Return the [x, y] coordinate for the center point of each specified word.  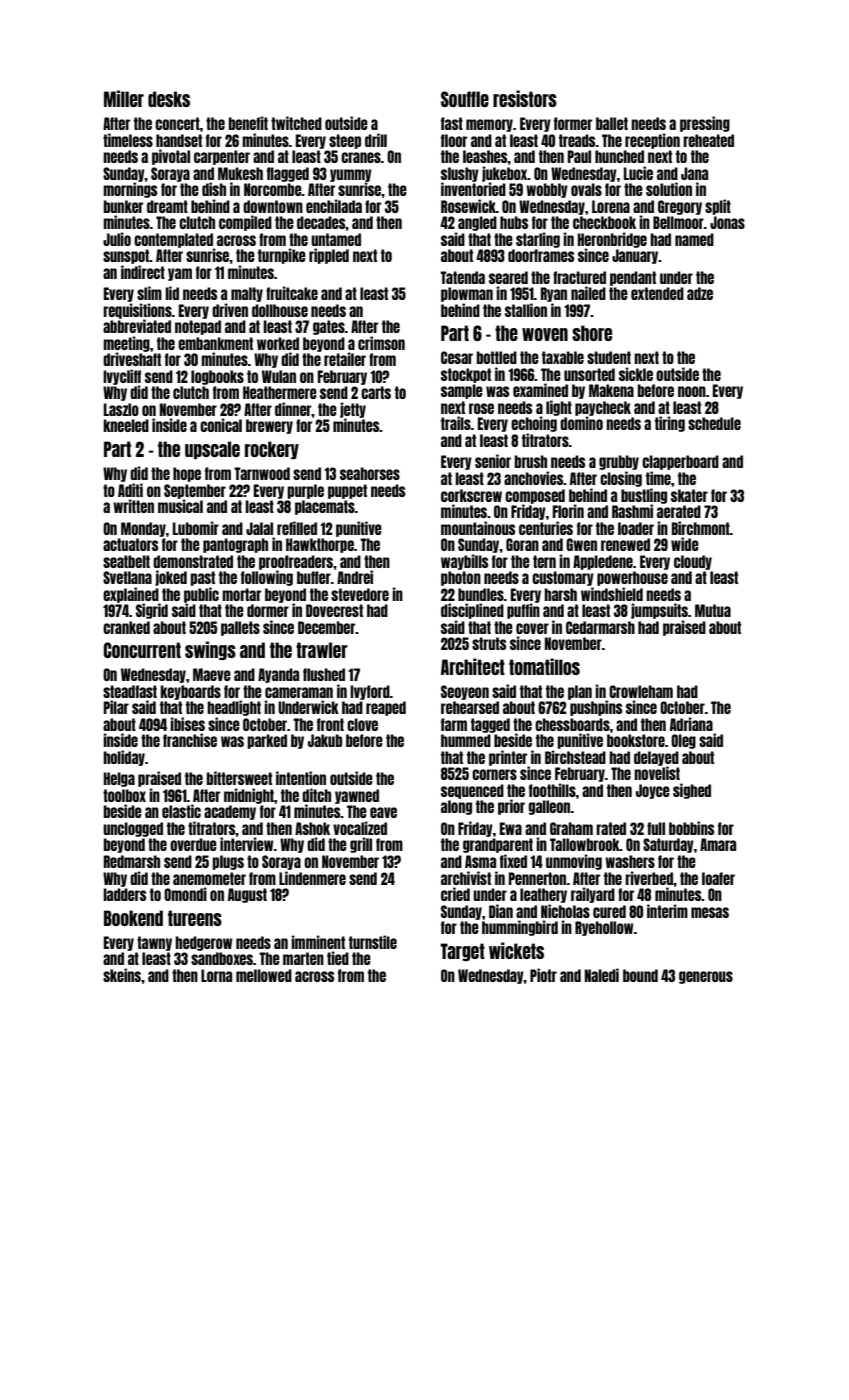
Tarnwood [262, 473]
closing [621, 479]
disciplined [472, 611]
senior [493, 461]
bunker [123, 206]
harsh [560, 594]
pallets [240, 628]
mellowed [264, 975]
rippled [329, 256]
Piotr [543, 975]
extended [657, 293]
